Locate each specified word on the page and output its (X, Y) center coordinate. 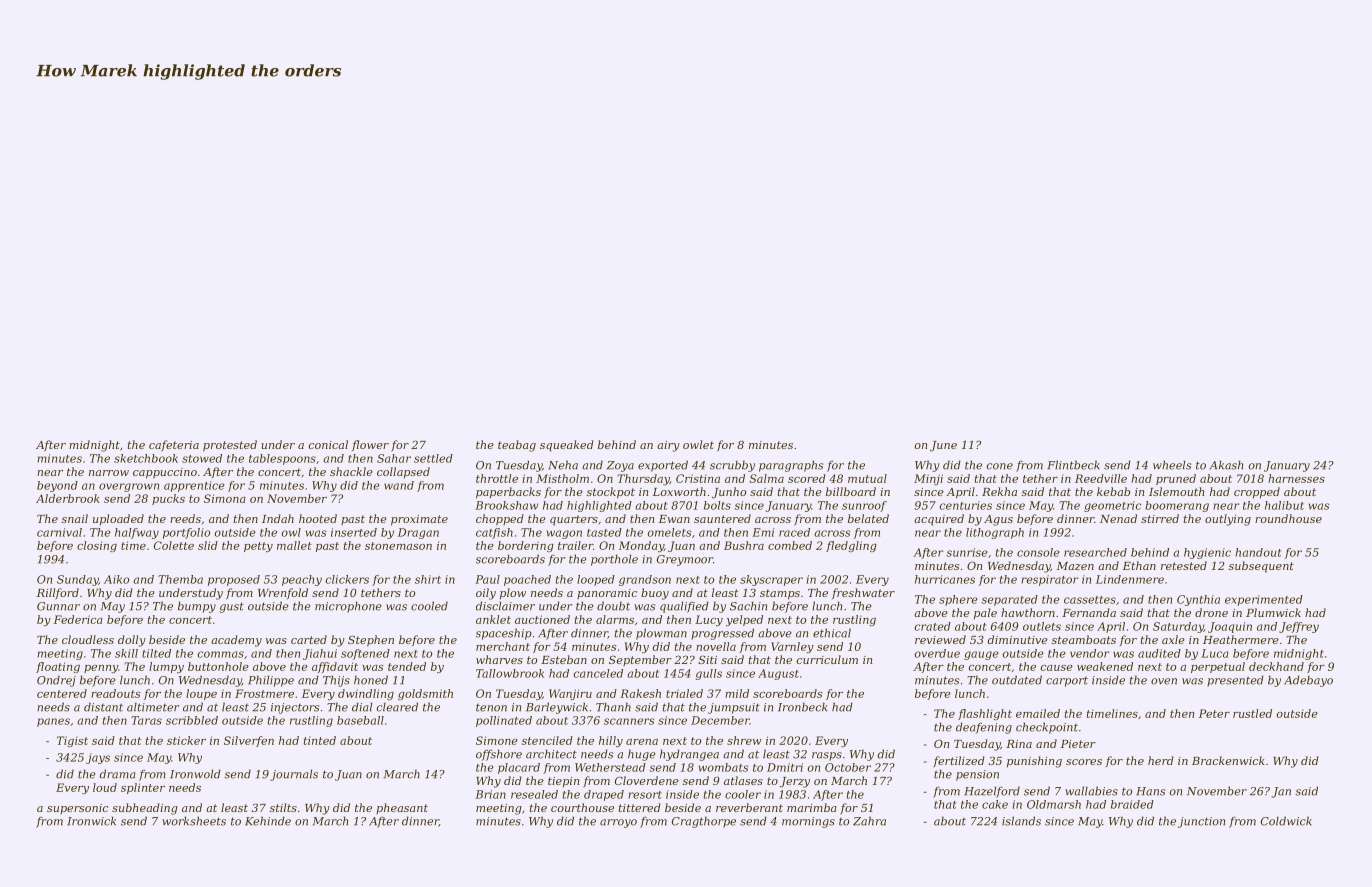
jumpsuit (734, 708)
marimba (812, 807)
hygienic (1207, 553)
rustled (1252, 713)
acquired (939, 520)
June (943, 446)
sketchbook (146, 458)
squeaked (567, 446)
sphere (958, 600)
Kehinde (268, 821)
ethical (832, 633)
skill (126, 653)
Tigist (72, 741)
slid (208, 545)
